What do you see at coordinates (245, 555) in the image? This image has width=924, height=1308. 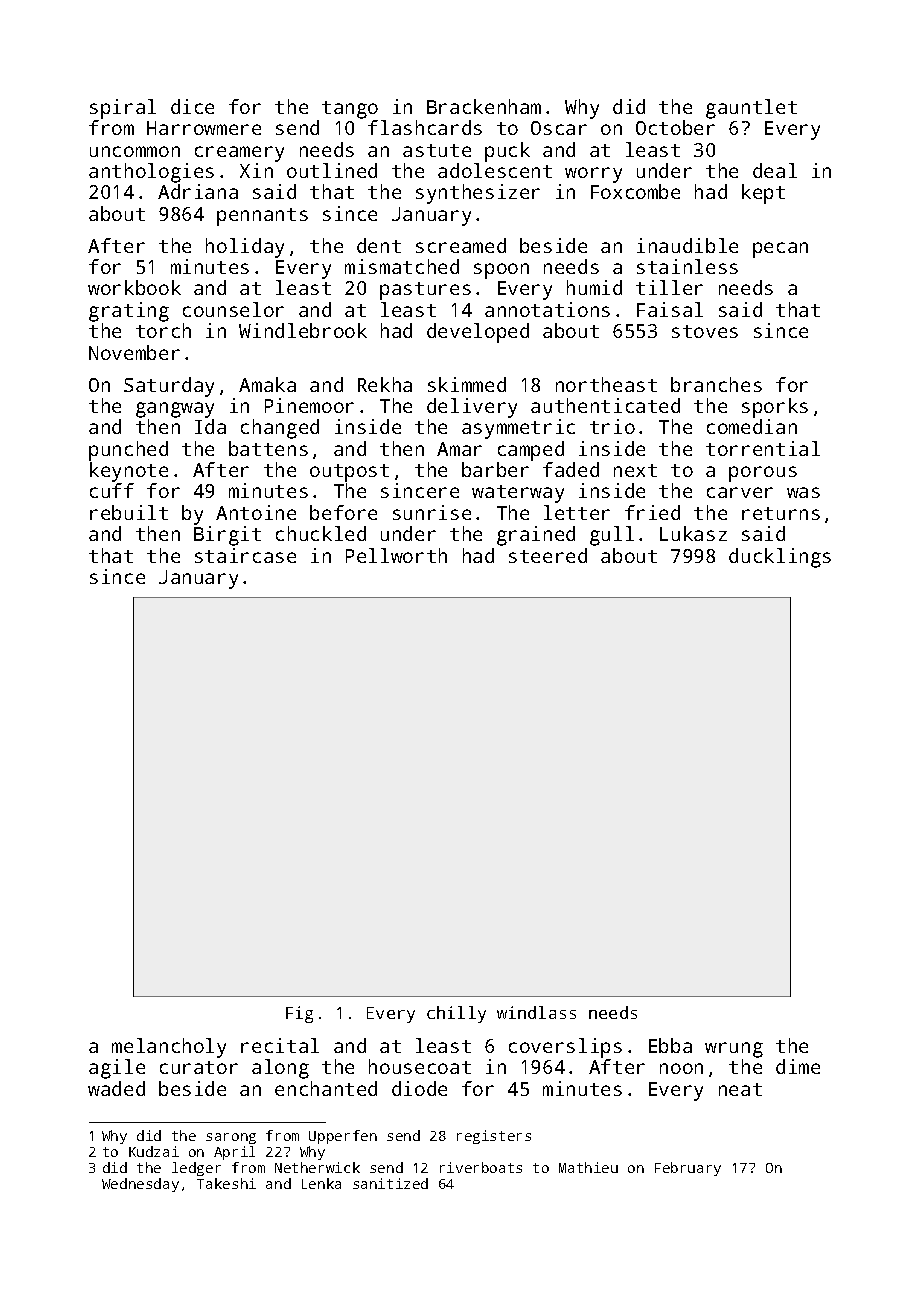 I see `staircase` at bounding box center [245, 555].
